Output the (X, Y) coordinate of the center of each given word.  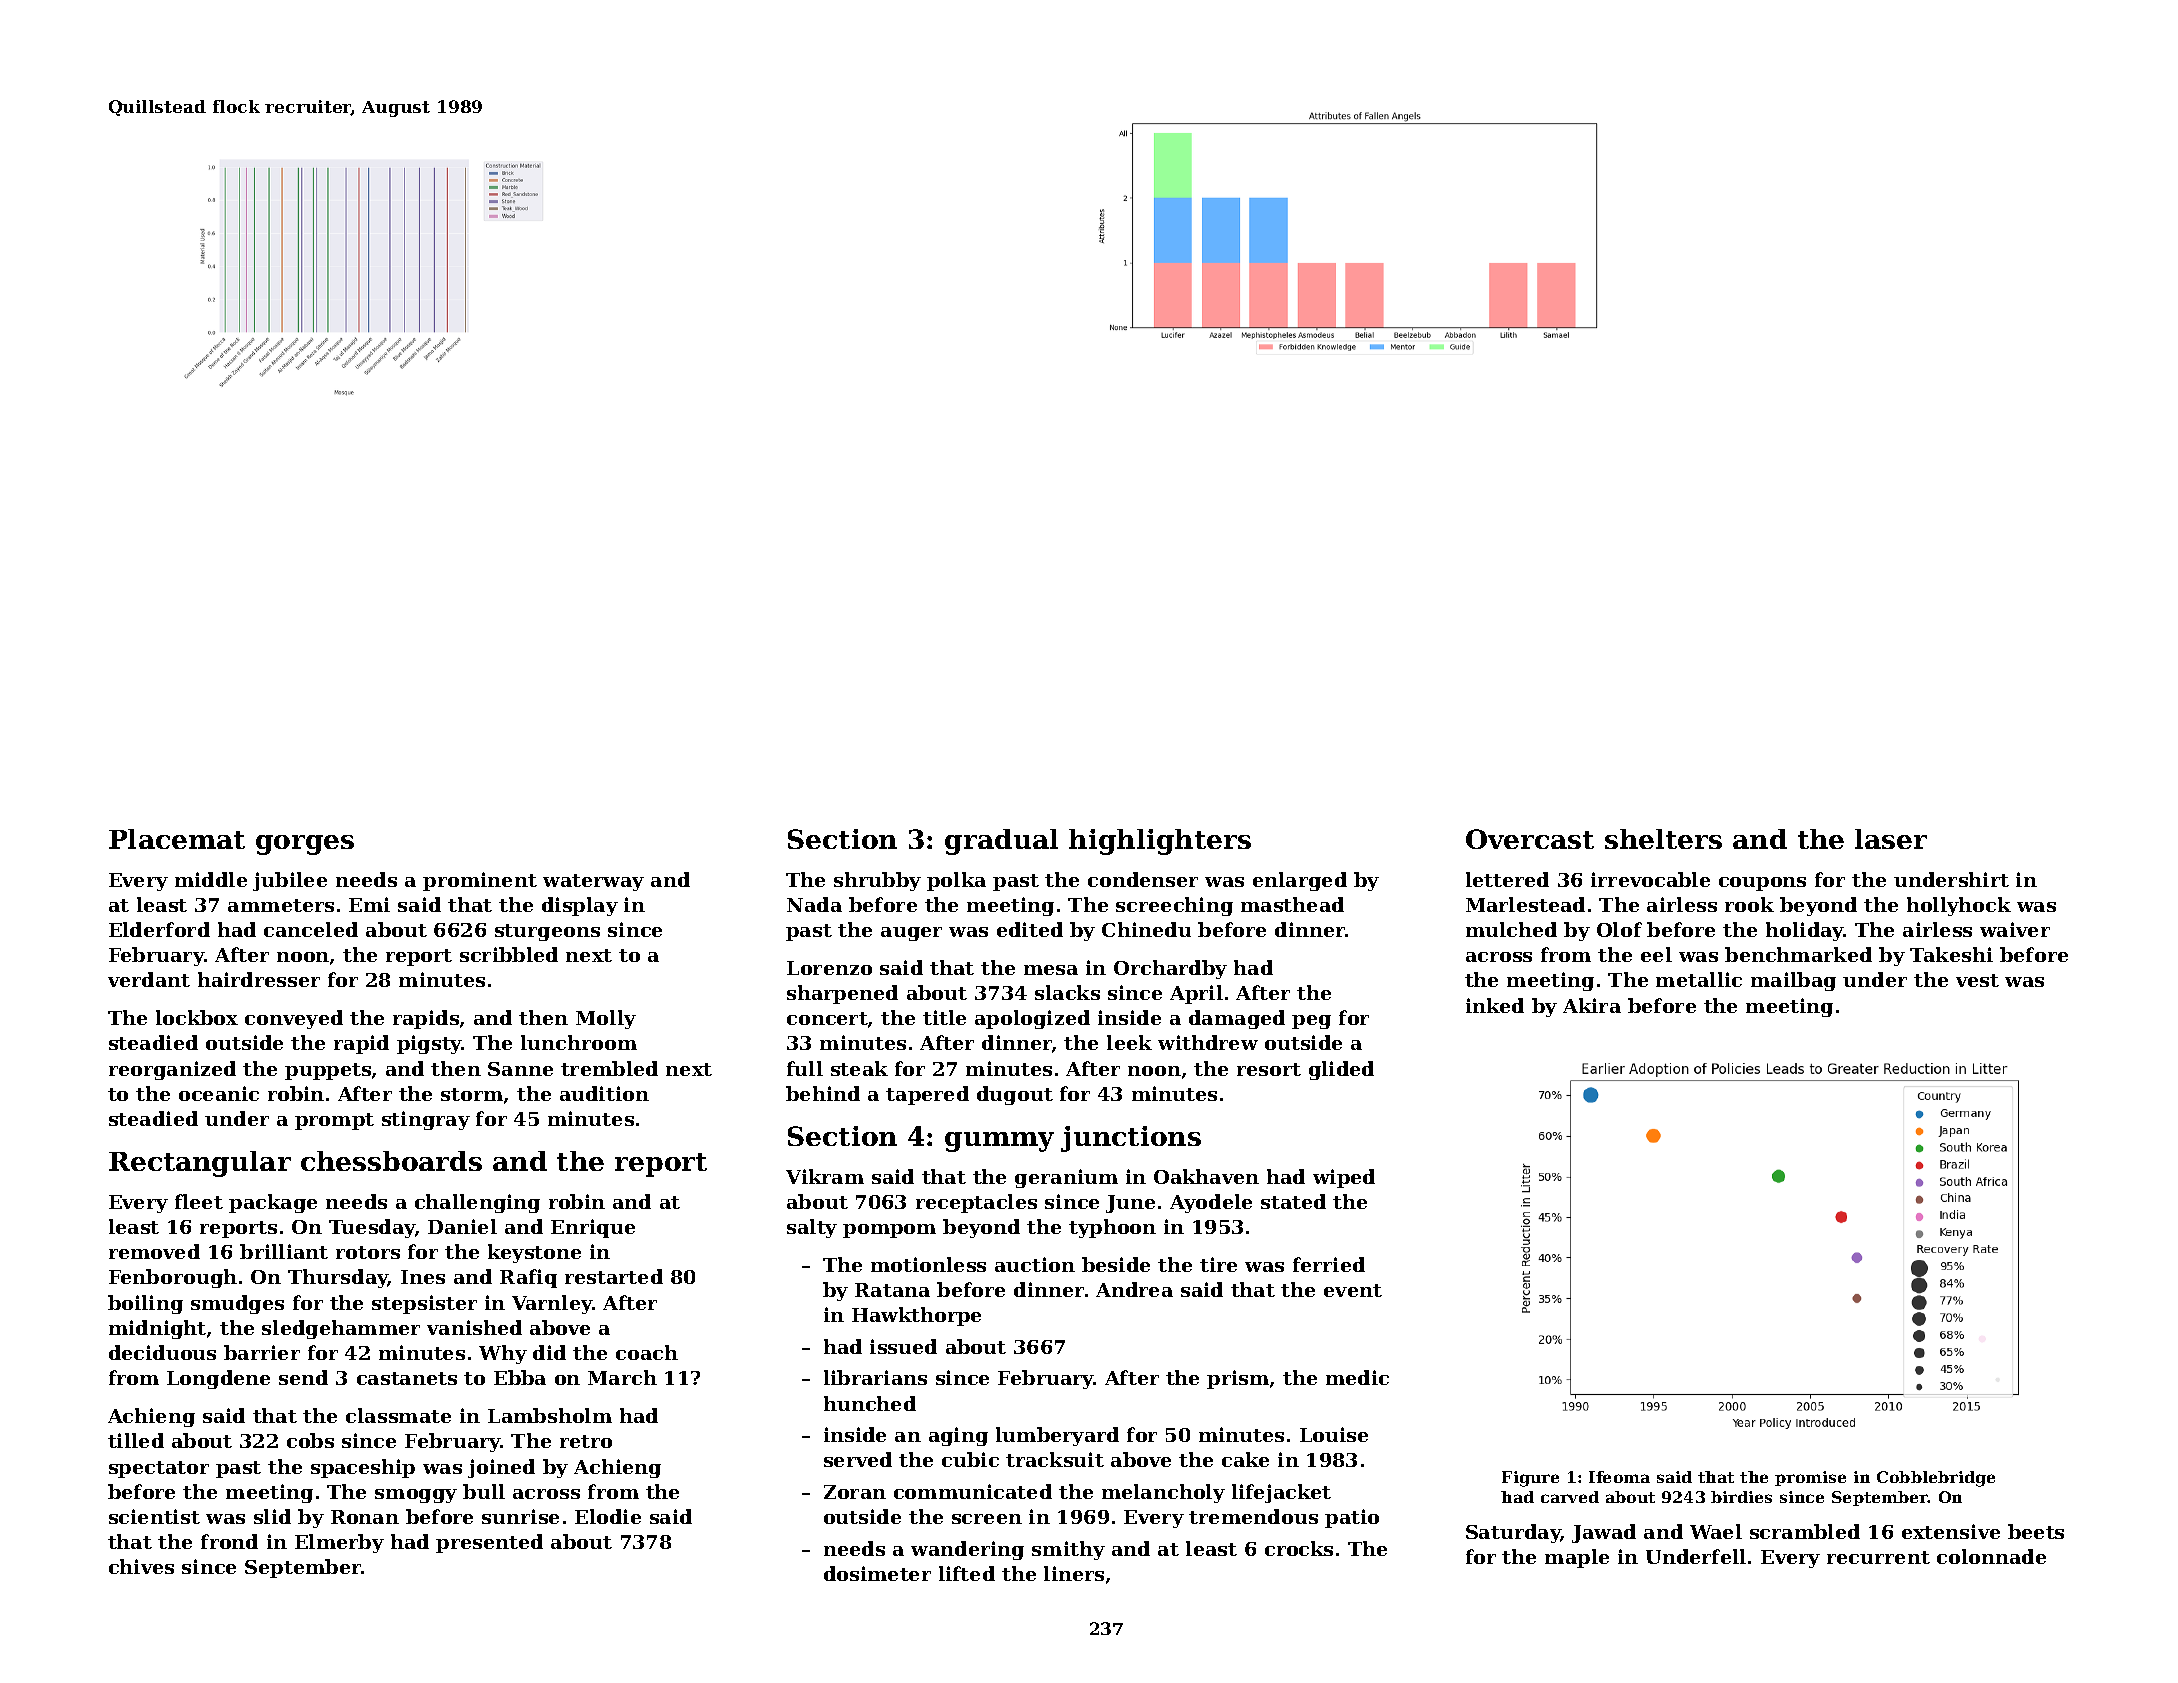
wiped (1344, 1178)
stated (1293, 1201)
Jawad (1604, 1533)
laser (1891, 839)
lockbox (197, 1017)
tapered (927, 1095)
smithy (1068, 1550)
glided (1341, 1070)
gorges (305, 845)
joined (501, 1468)
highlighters (1160, 842)
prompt (334, 1121)
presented (489, 1543)
